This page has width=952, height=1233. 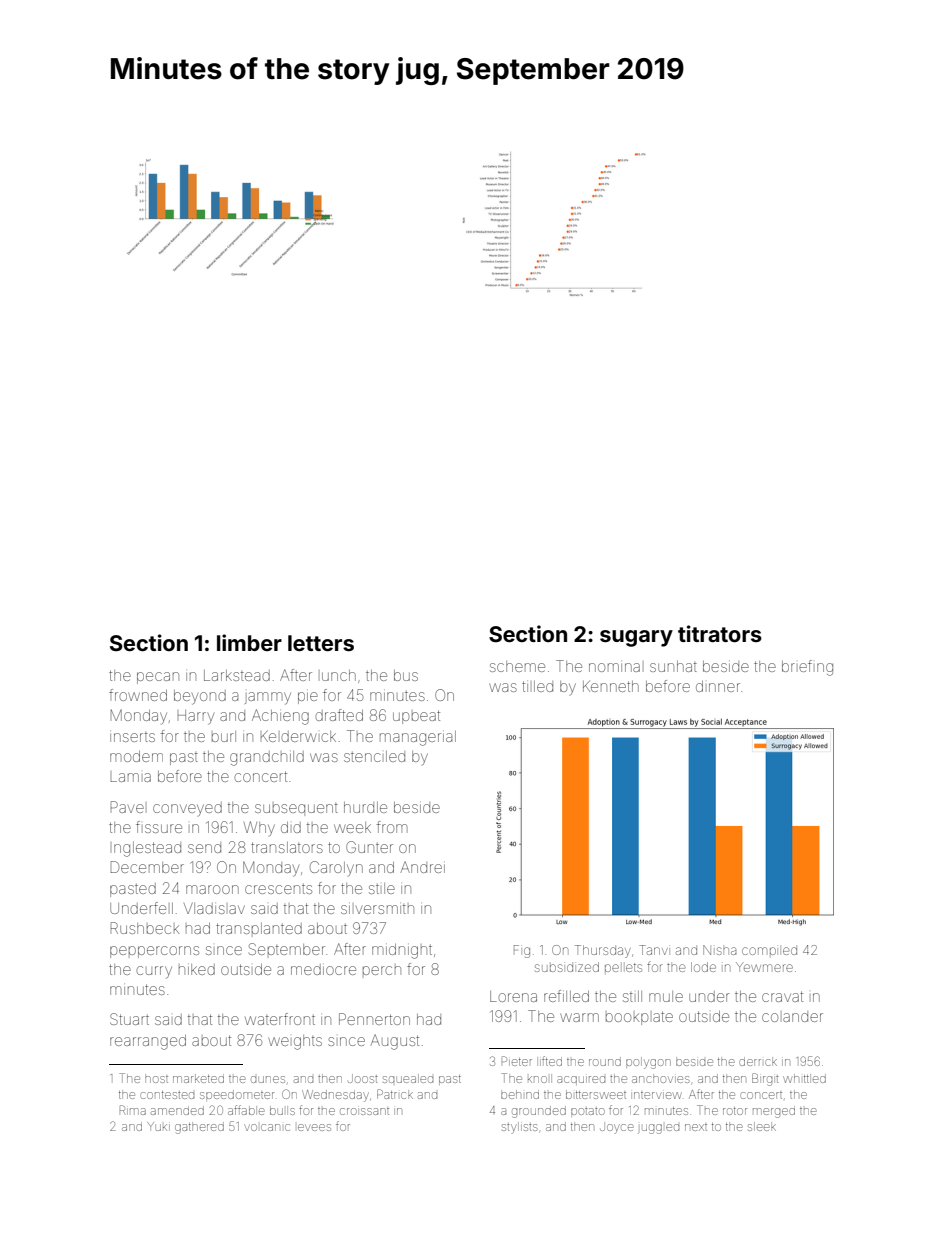 I want to click on managerial, so click(x=418, y=738).
